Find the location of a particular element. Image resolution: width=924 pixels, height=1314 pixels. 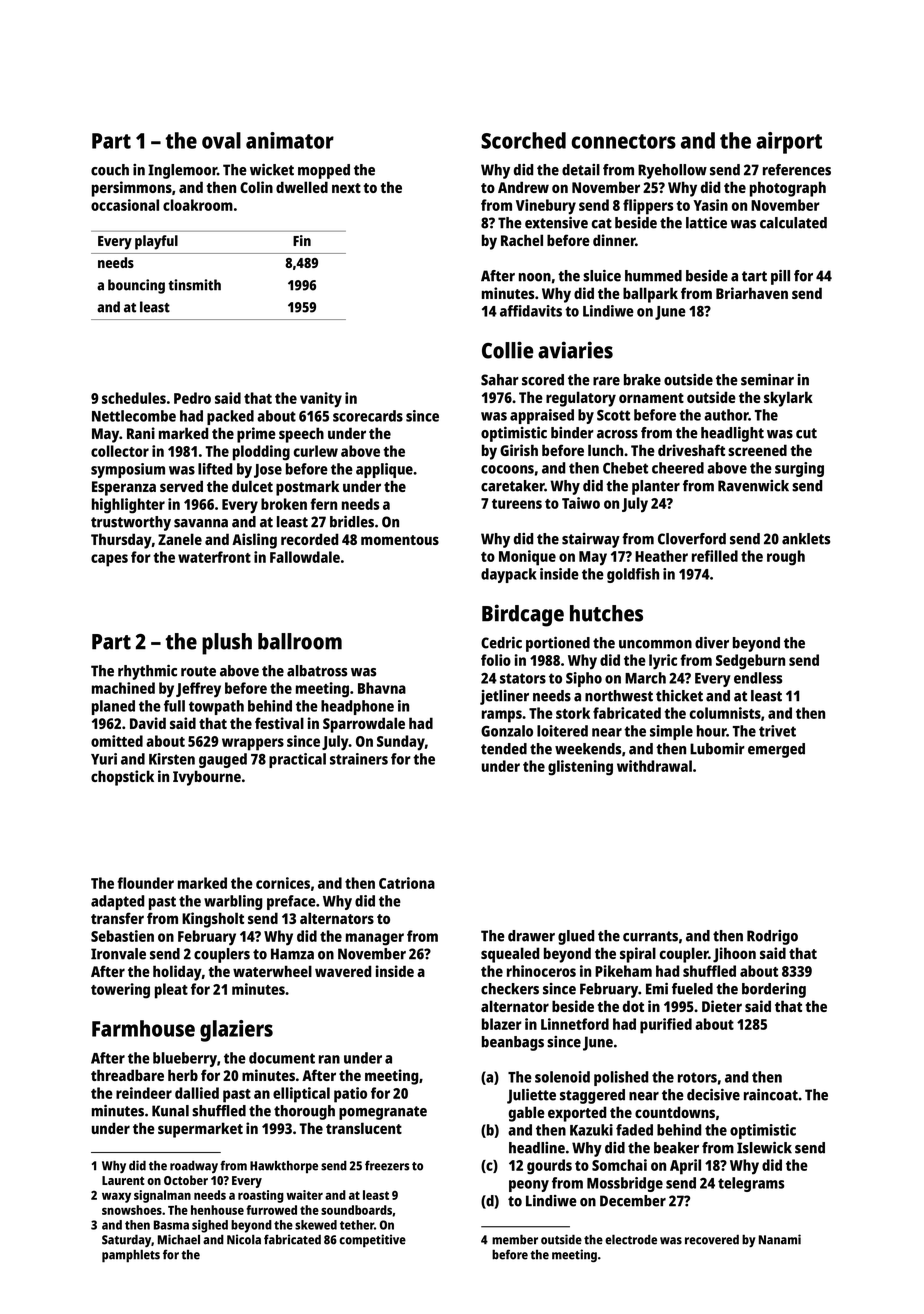

roasting is located at coordinates (261, 1196).
